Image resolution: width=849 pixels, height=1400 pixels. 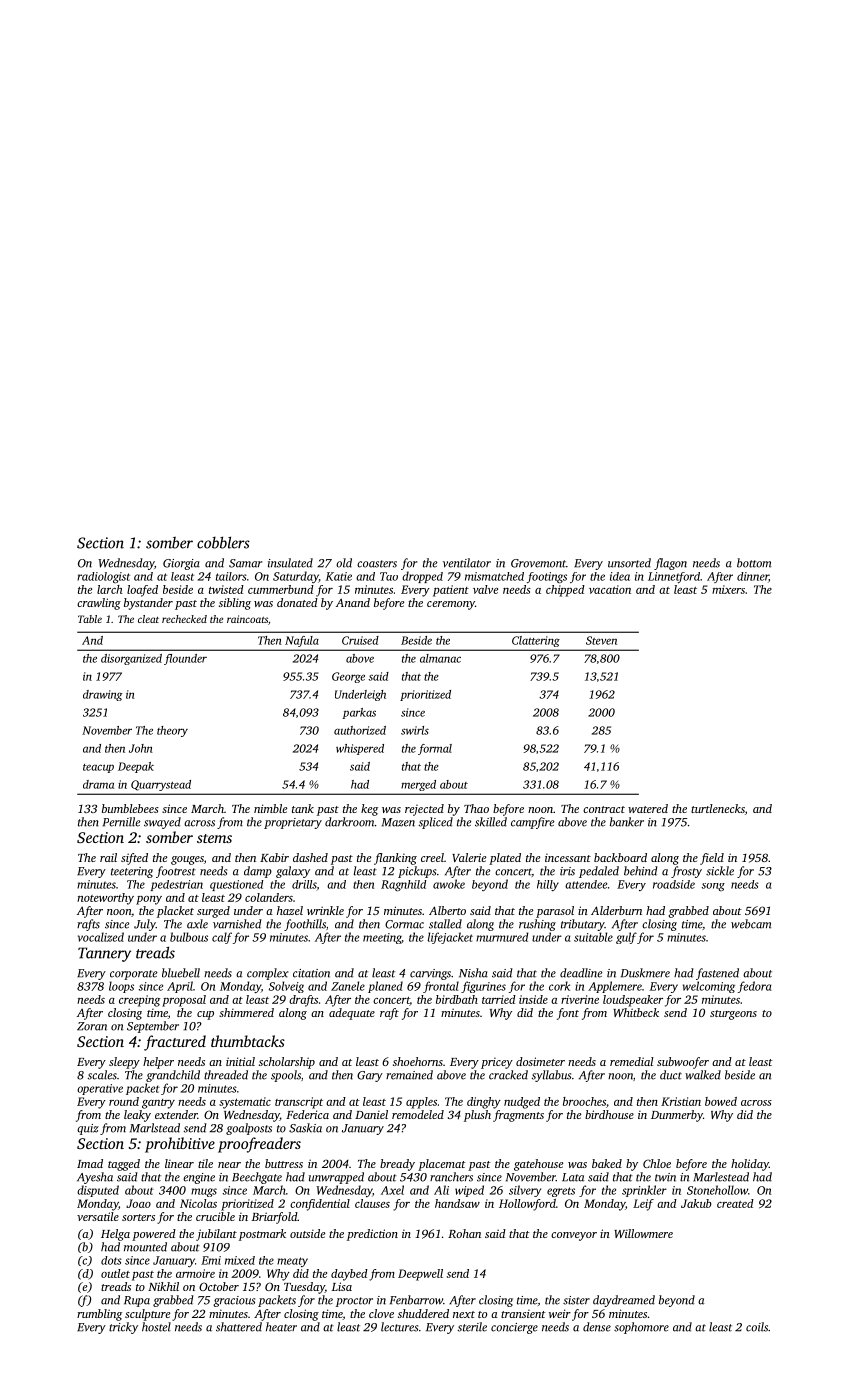 I want to click on keg, so click(x=369, y=810).
